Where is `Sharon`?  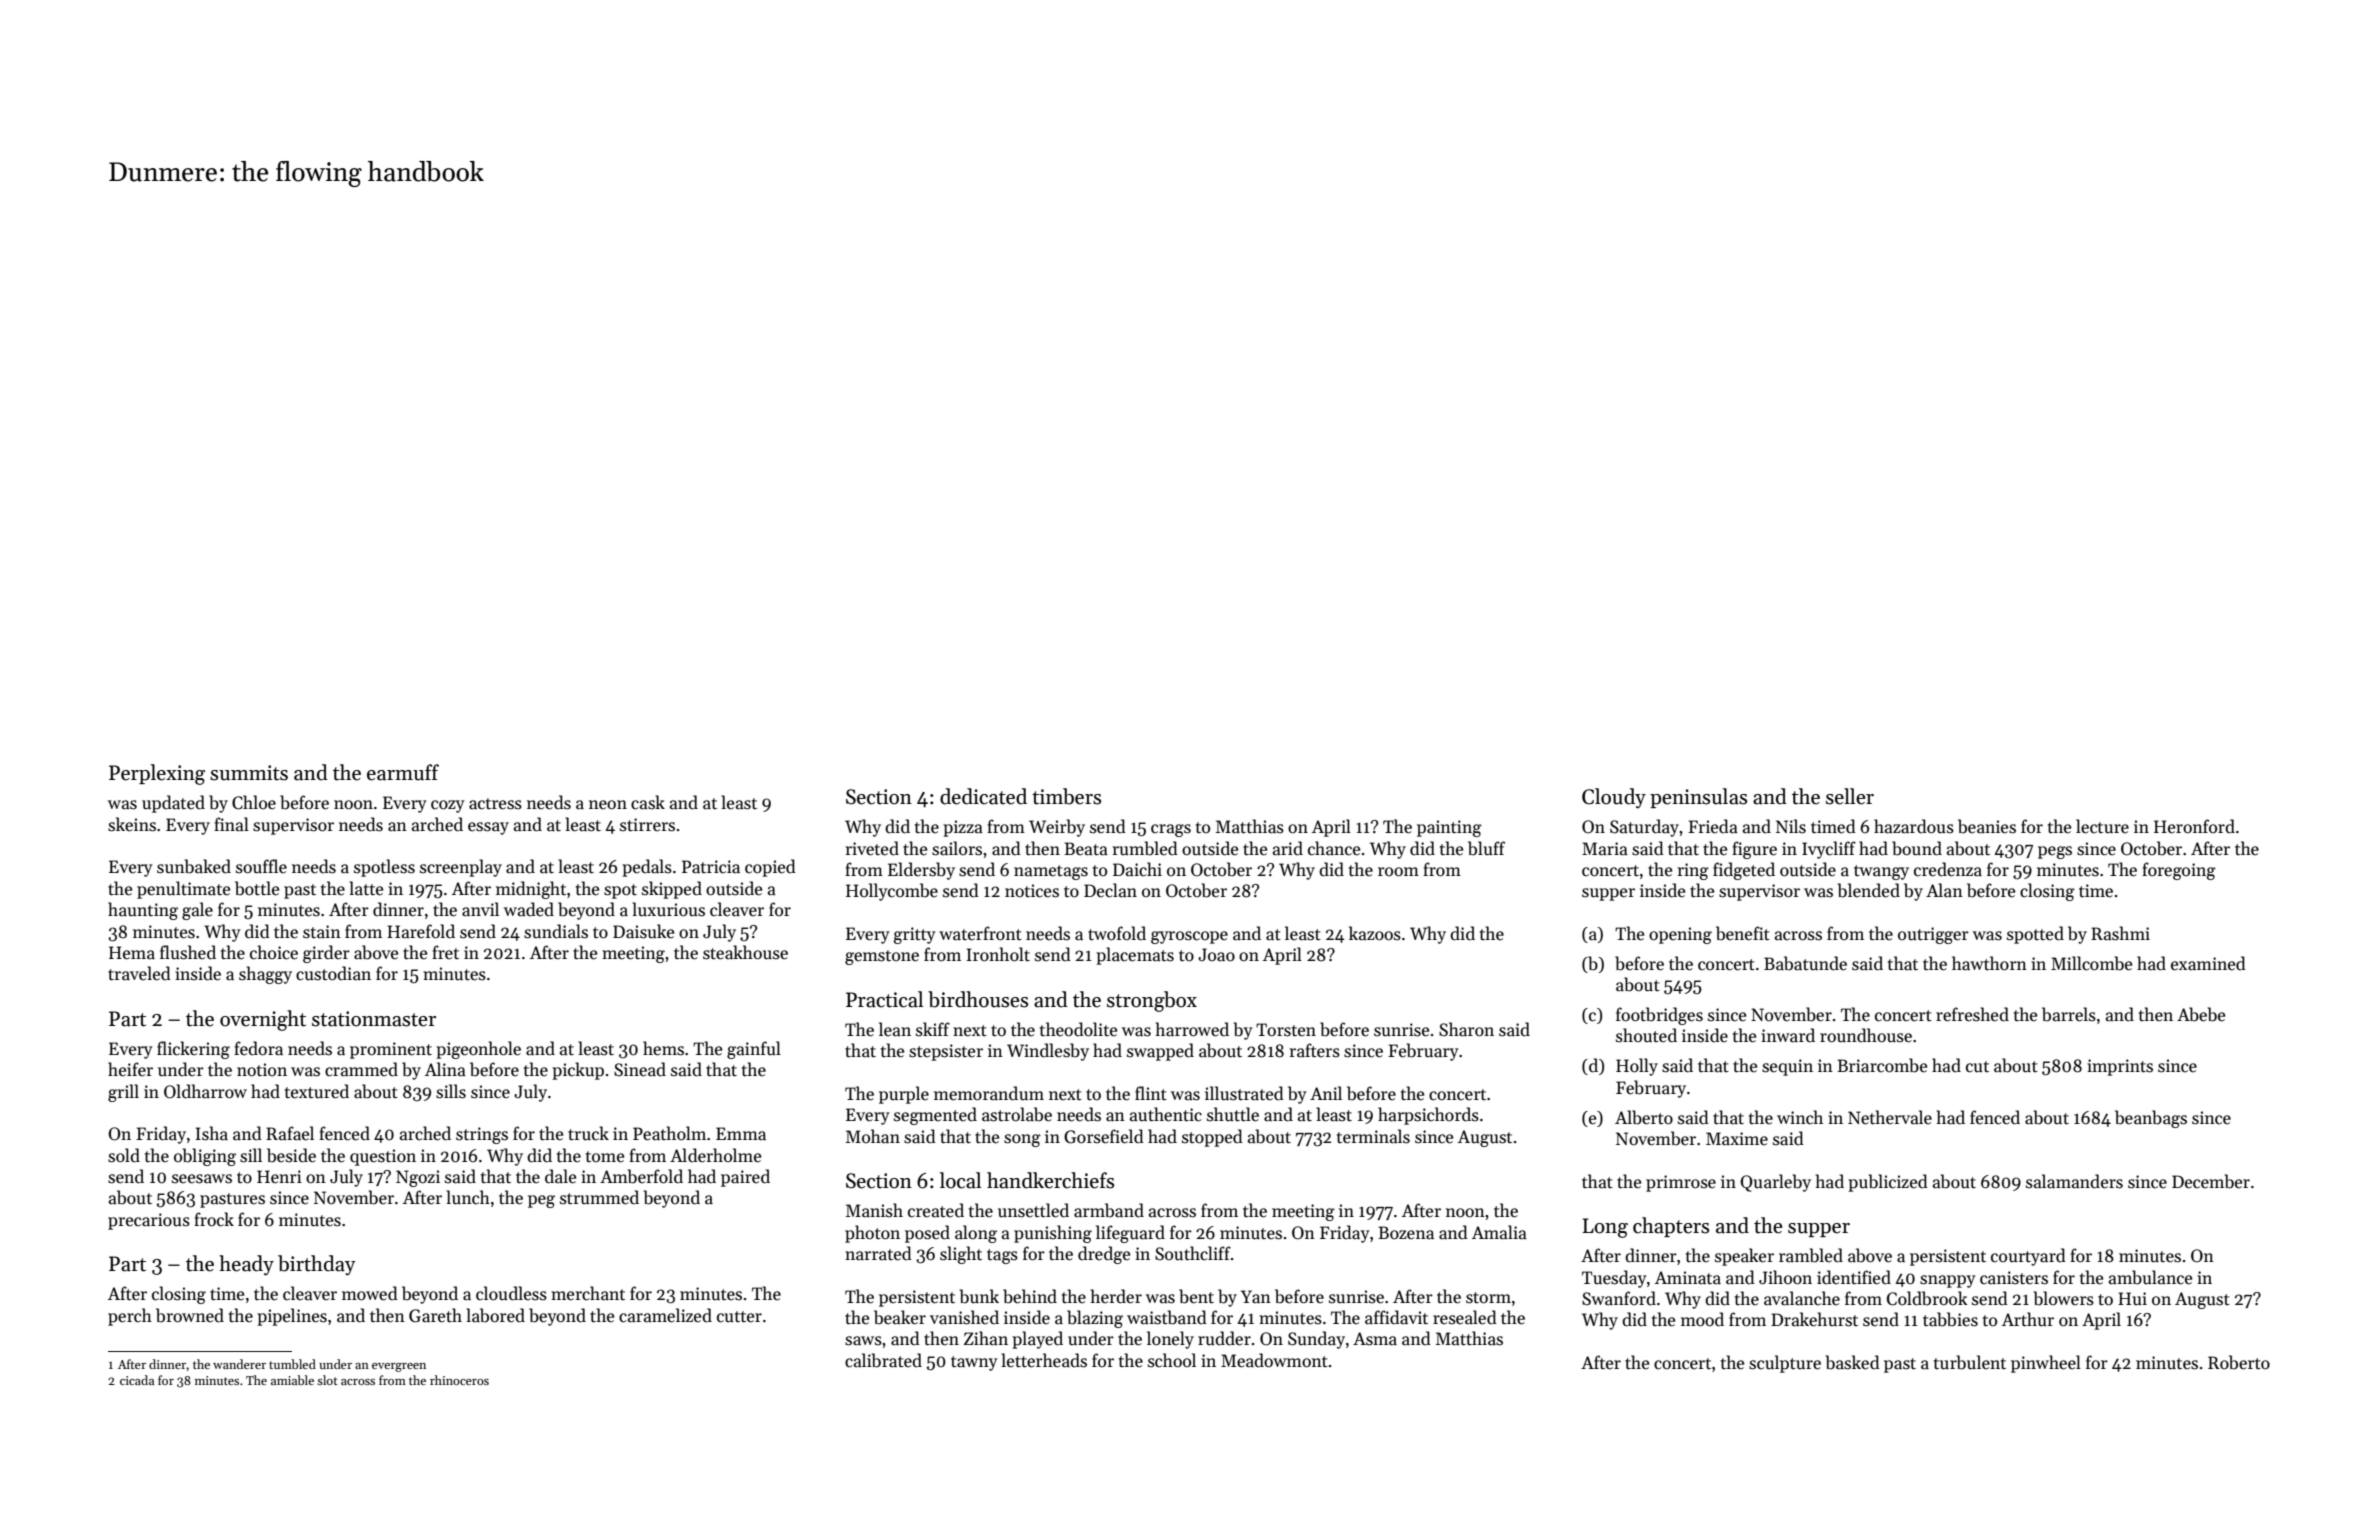
Sharon is located at coordinates (1466, 1029).
